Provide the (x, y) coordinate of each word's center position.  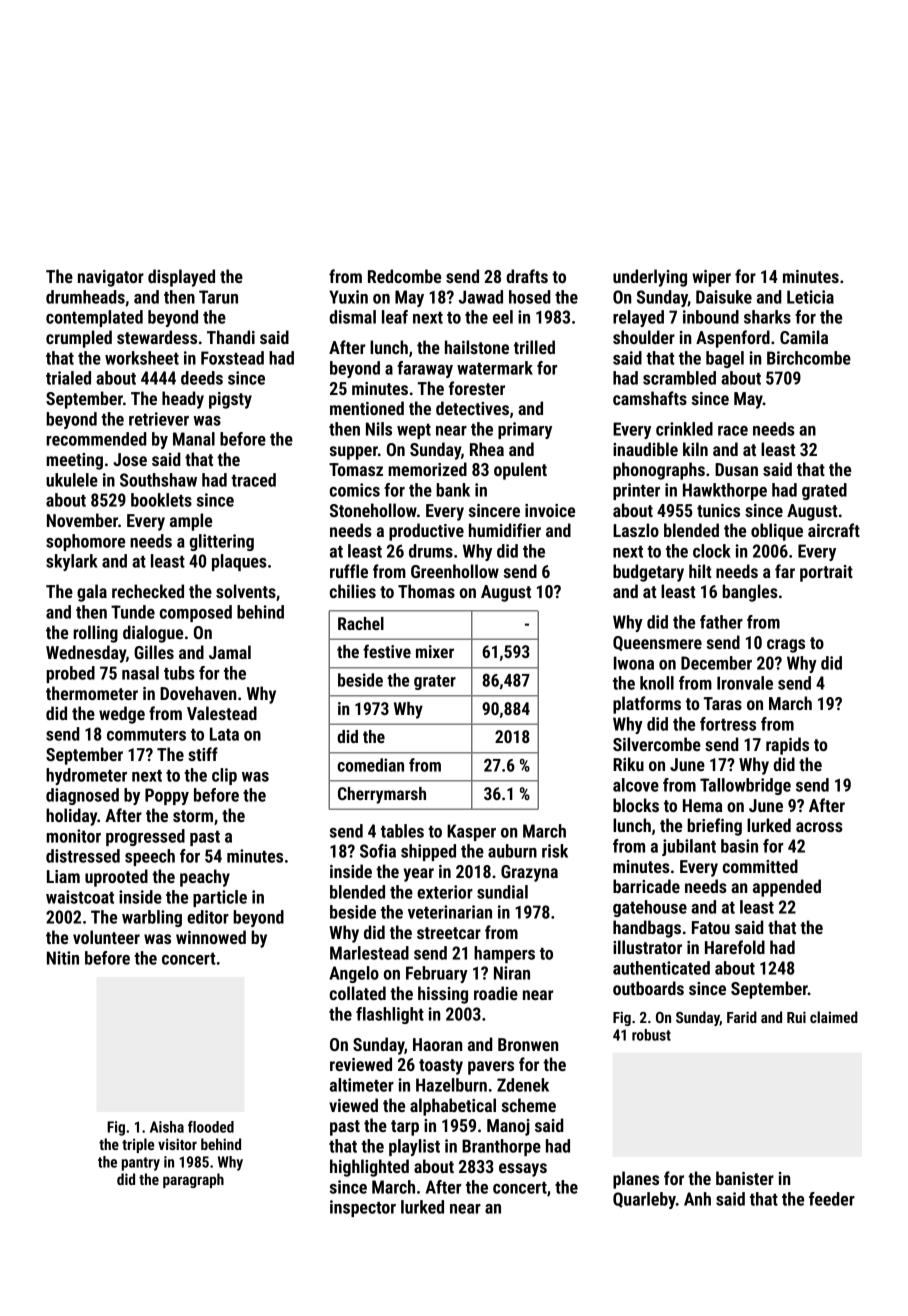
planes (636, 1180)
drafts (527, 276)
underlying (650, 278)
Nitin (63, 958)
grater (435, 682)
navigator (111, 278)
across (819, 827)
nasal (140, 673)
